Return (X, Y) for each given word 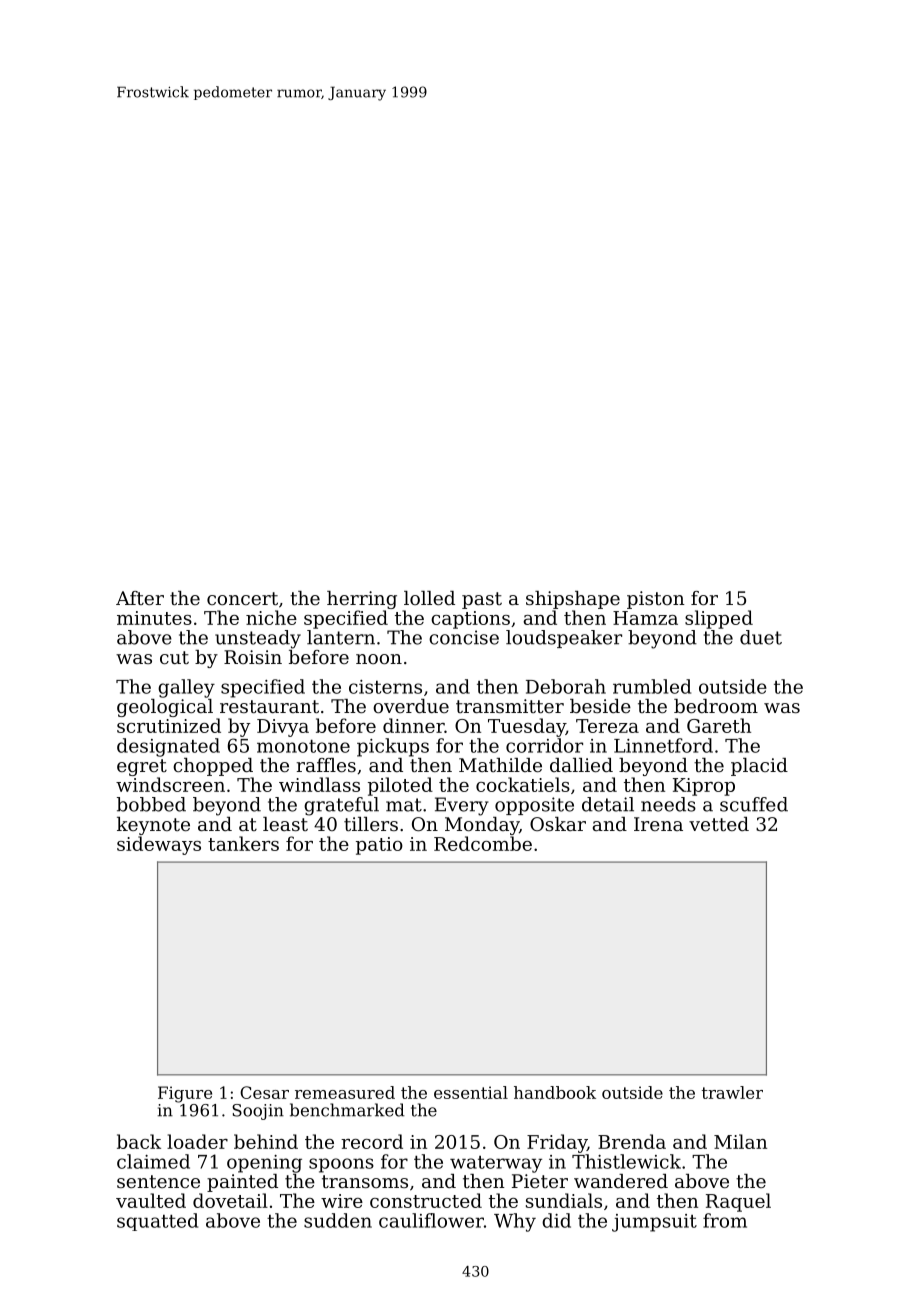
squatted (157, 1222)
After (140, 598)
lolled (429, 598)
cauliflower (431, 1220)
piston (656, 600)
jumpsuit (654, 1223)
